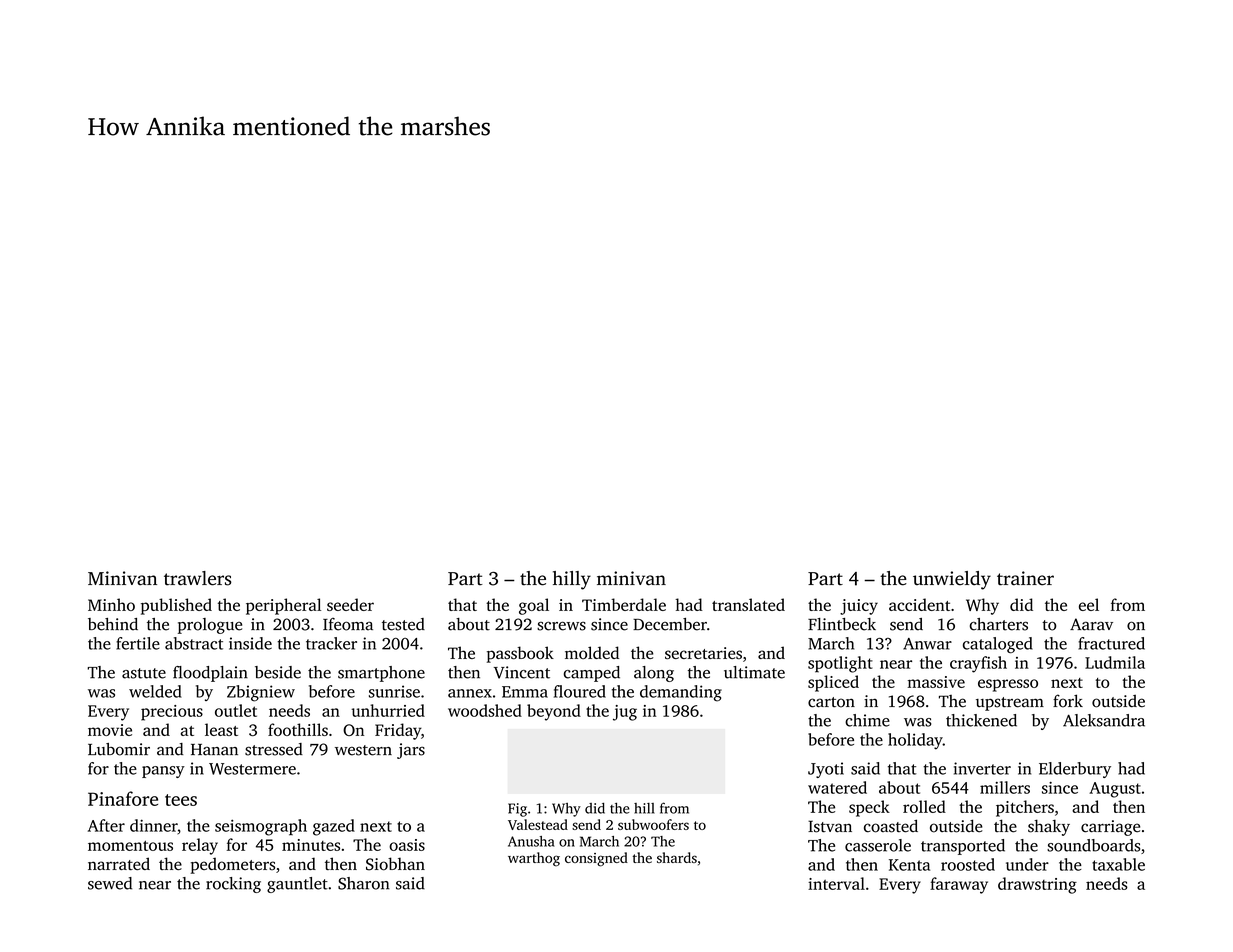  Describe the element at coordinates (197, 578) in the screenshot. I see `trawlers` at that location.
